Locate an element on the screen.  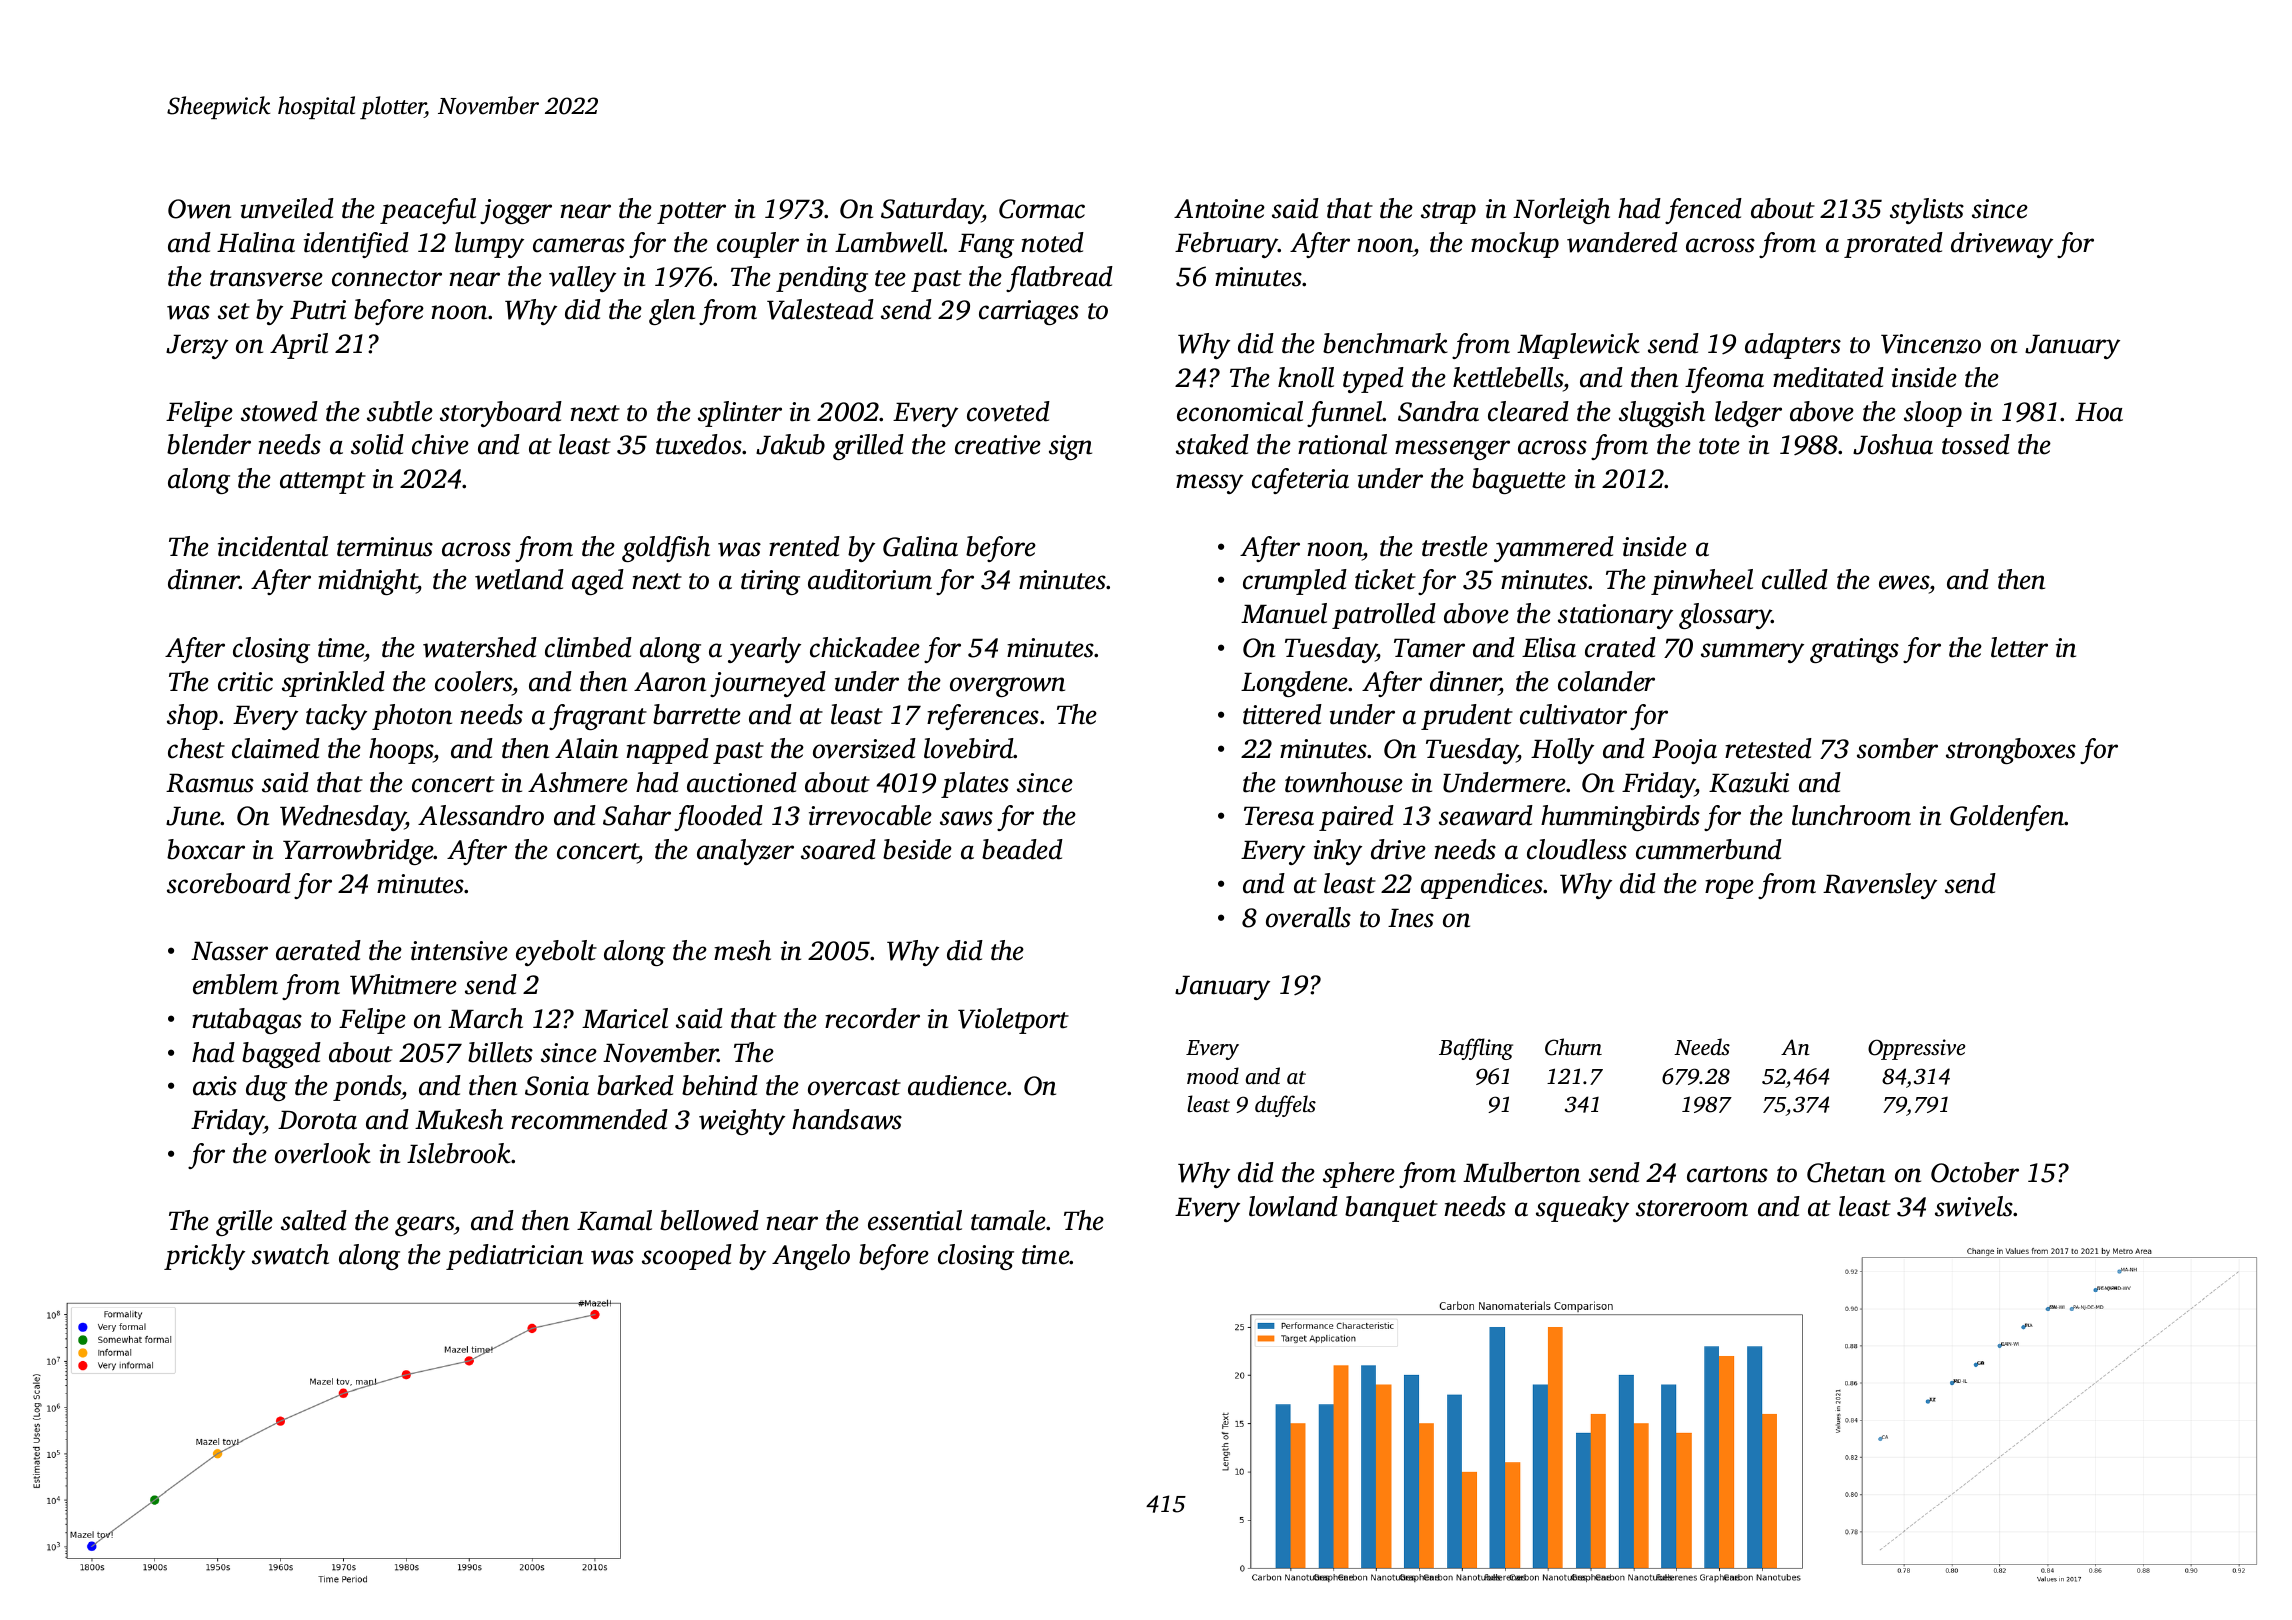
lowland is located at coordinates (1293, 1206).
